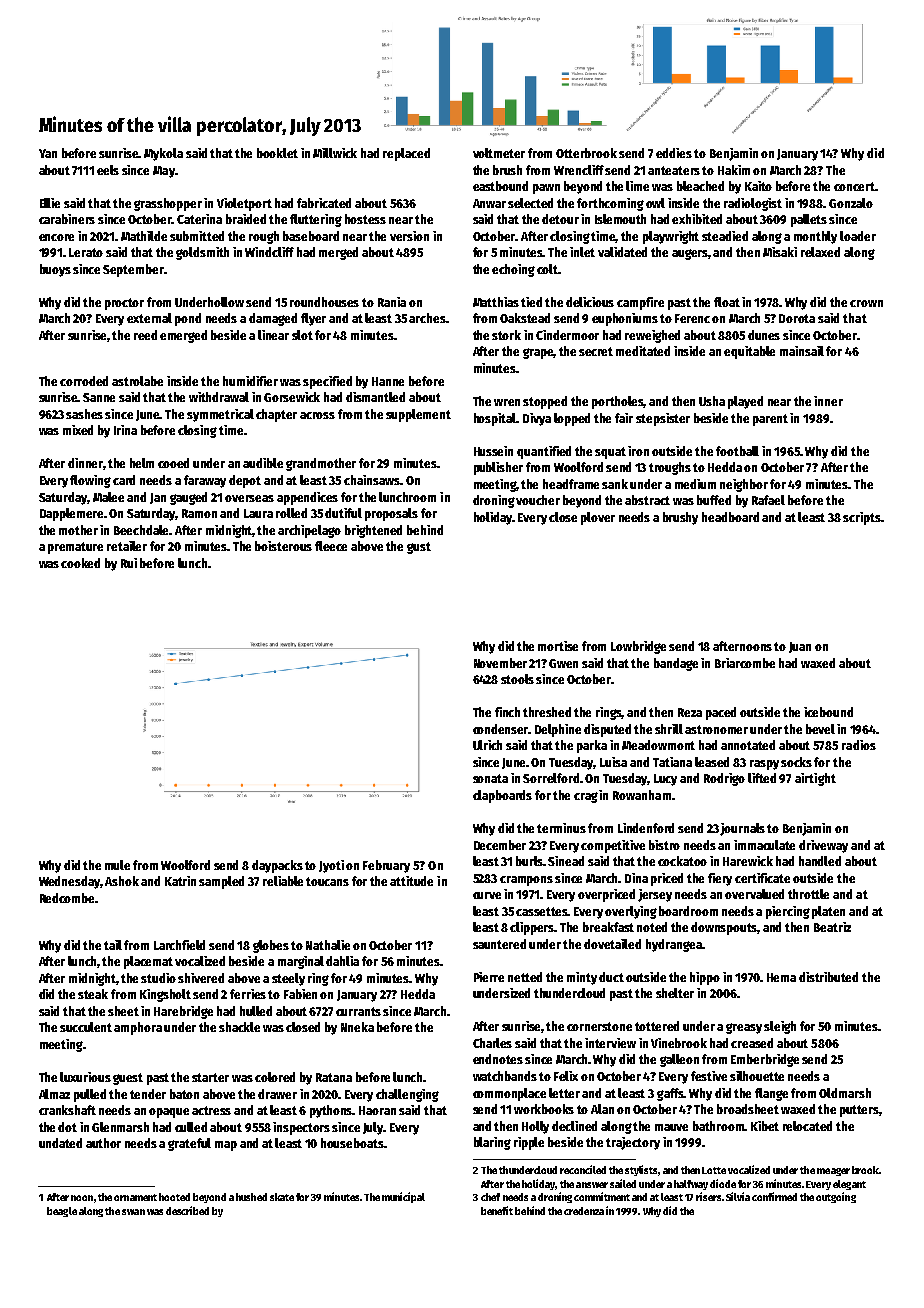  What do you see at coordinates (50, 203) in the image?
I see `Ellie` at bounding box center [50, 203].
